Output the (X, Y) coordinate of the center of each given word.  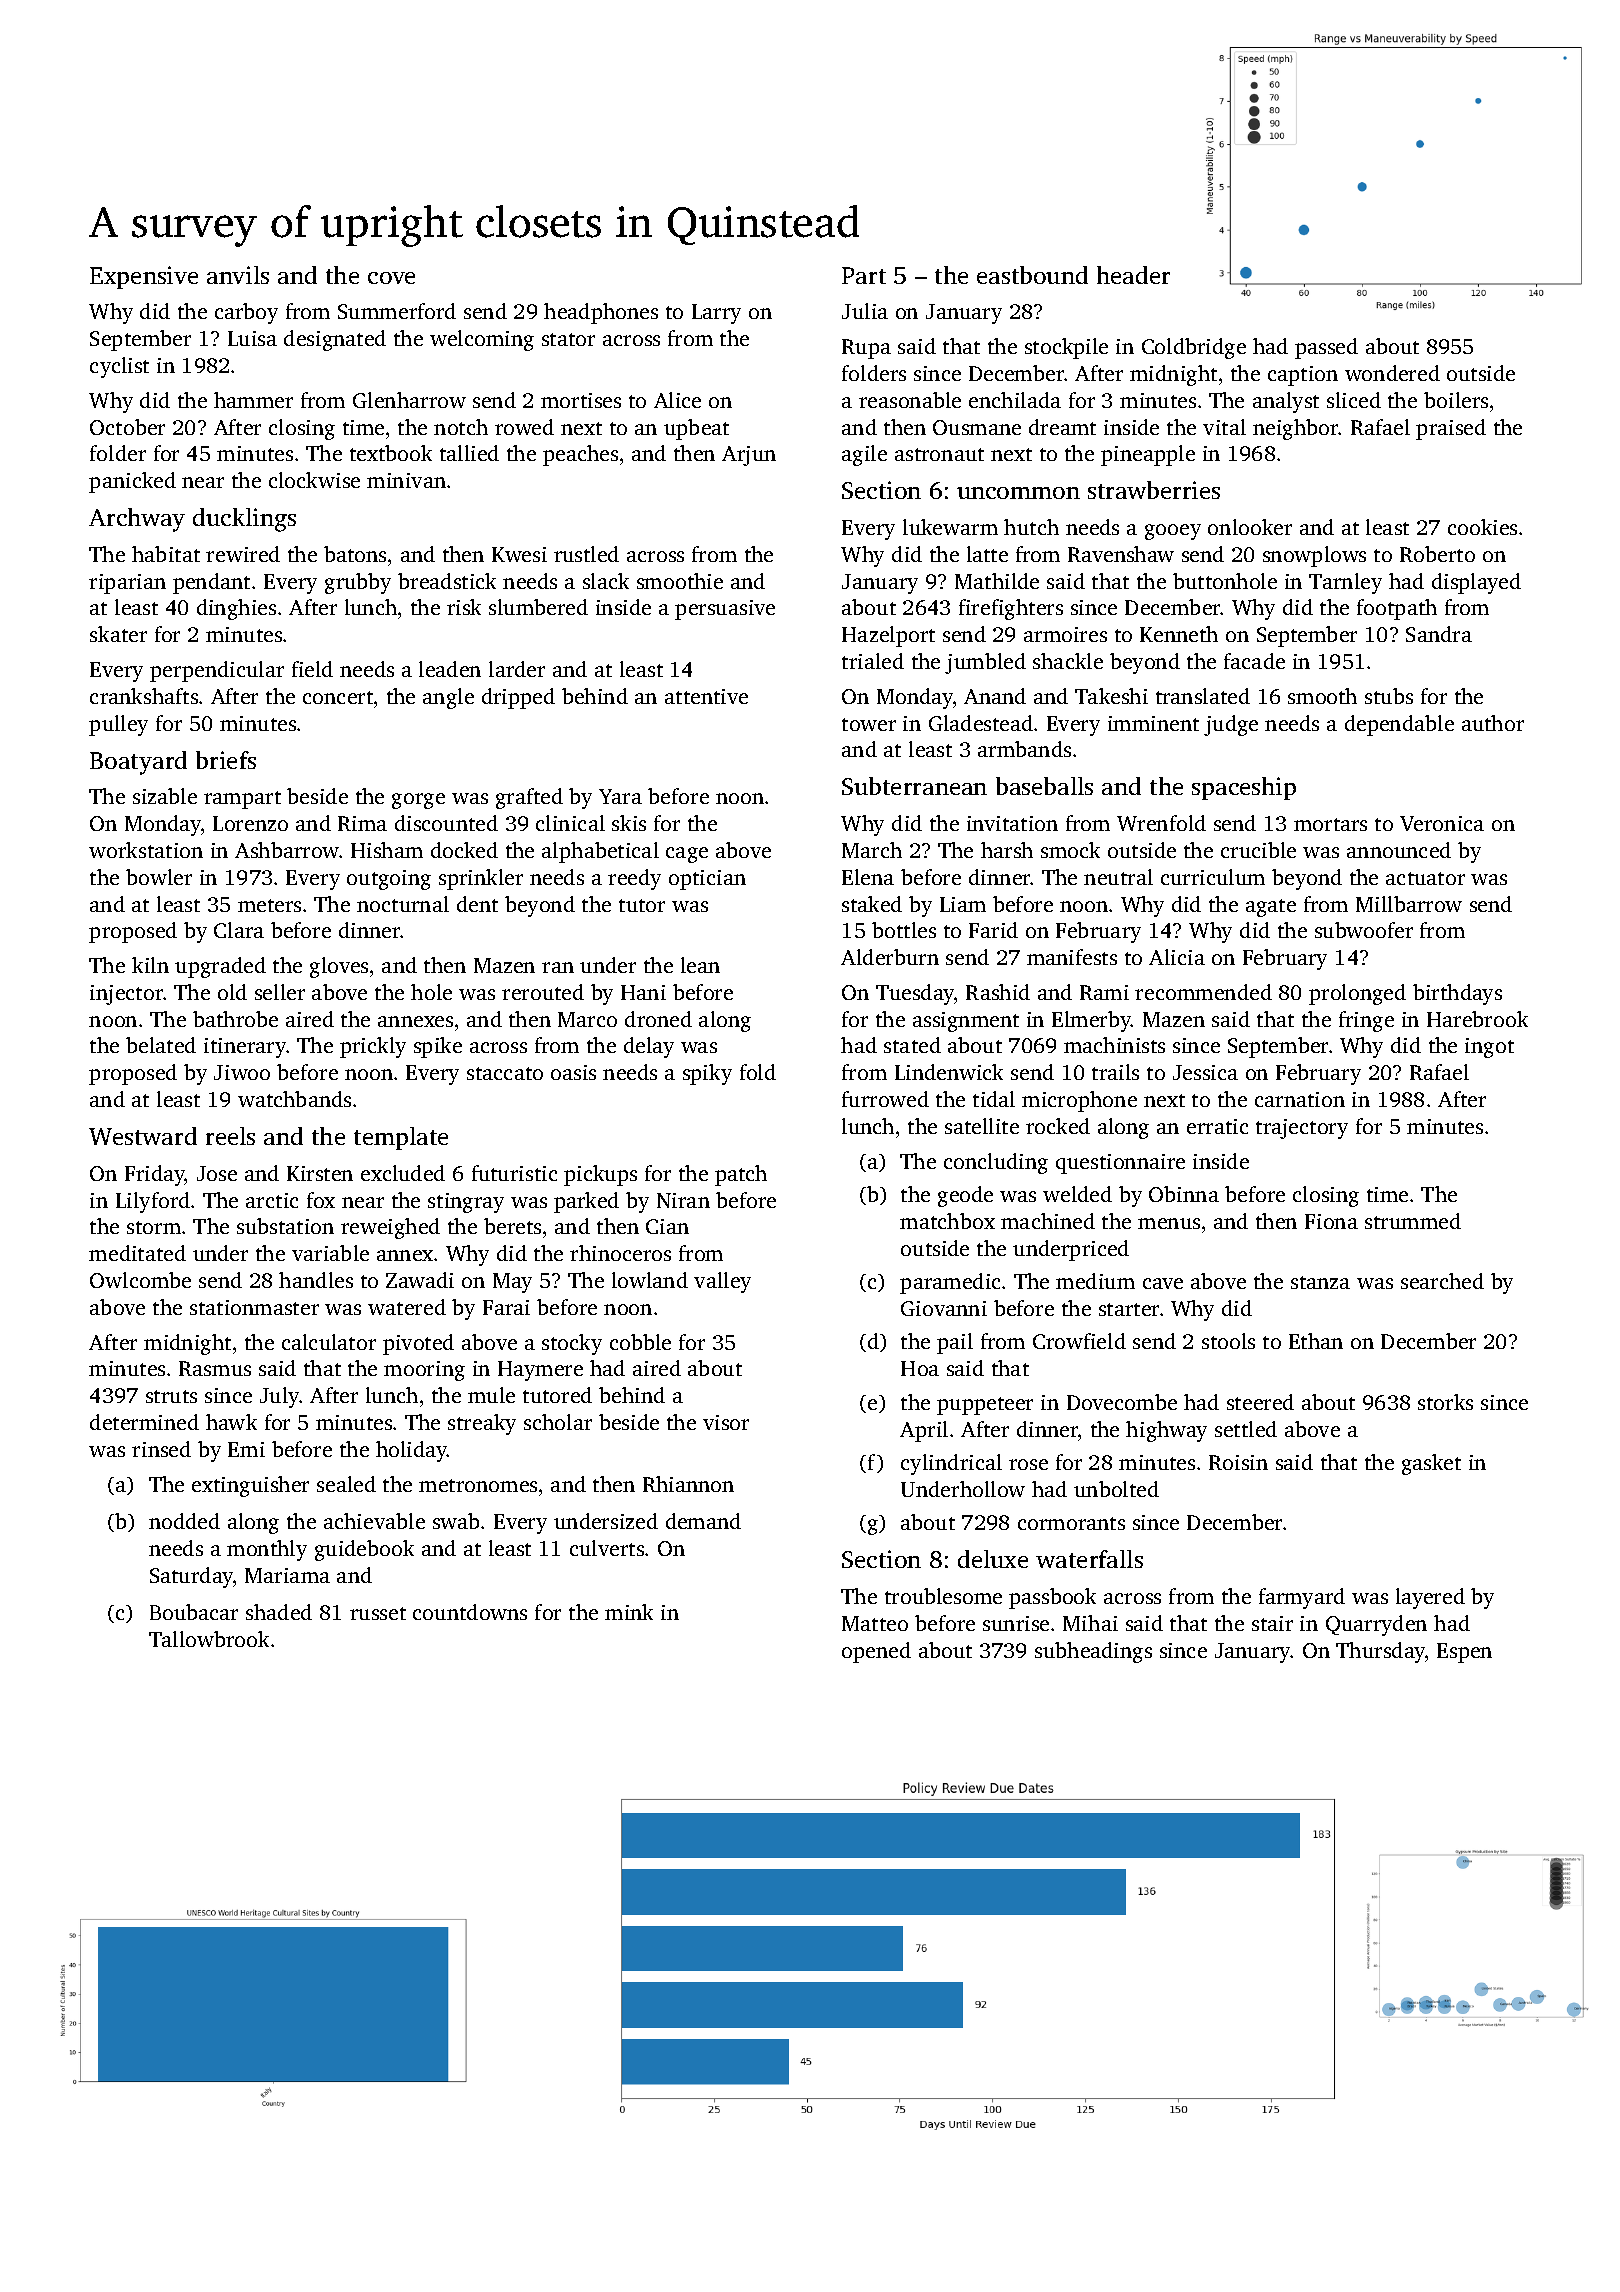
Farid (993, 930)
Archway (137, 520)
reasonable (910, 400)
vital (1224, 427)
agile (864, 455)
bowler (159, 877)
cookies (1482, 527)
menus (1169, 1223)
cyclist (119, 367)
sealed (346, 1484)
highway (1166, 1431)
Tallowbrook (209, 1639)
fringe (1366, 1021)
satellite (982, 1126)
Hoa (920, 1368)
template (401, 1138)
